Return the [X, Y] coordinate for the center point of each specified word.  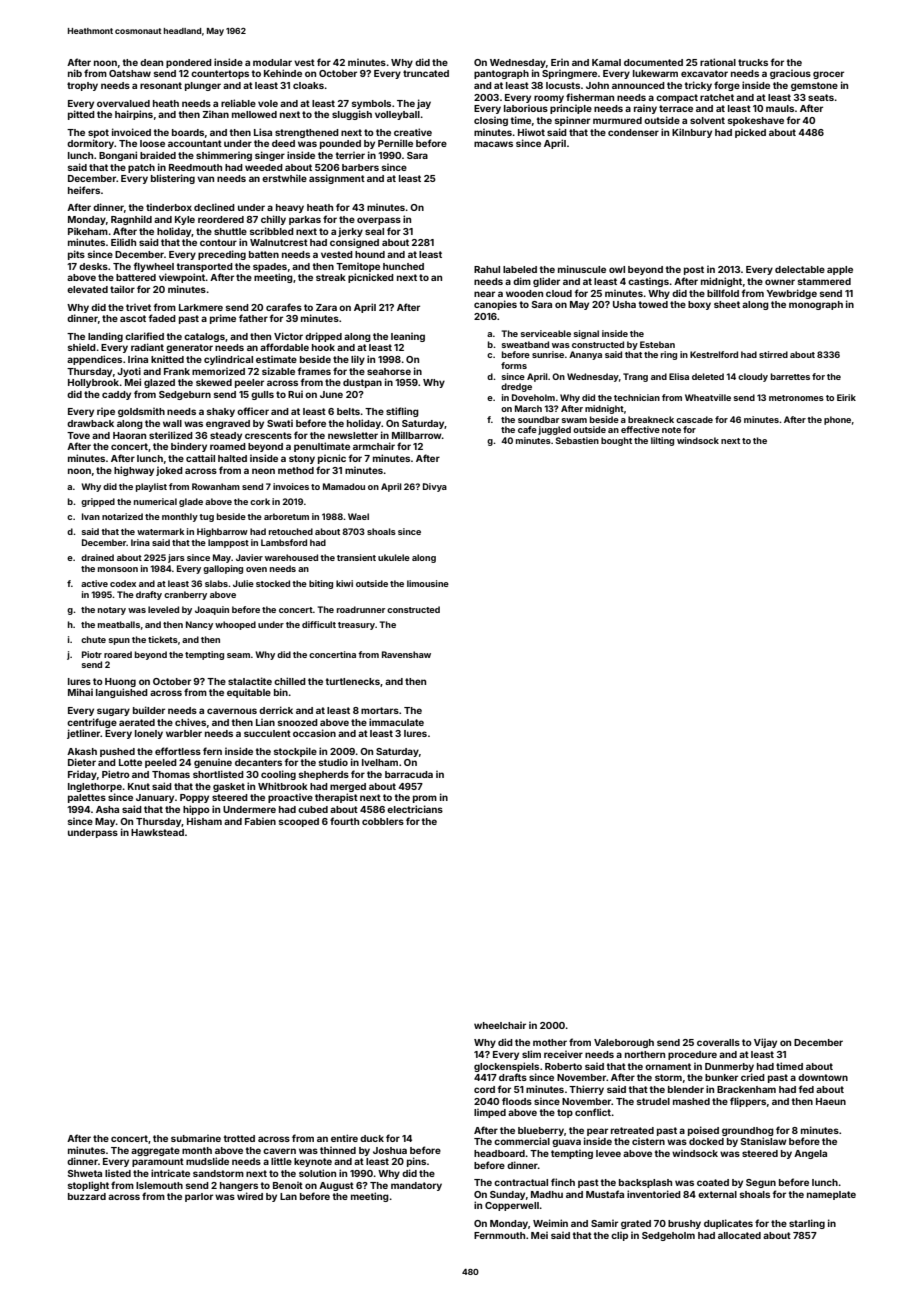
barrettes [790, 376]
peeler [249, 383]
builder [149, 710]
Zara [326, 307]
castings [648, 282]
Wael [358, 516]
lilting [662, 441]
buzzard [87, 1196]
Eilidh [123, 242]
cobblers [383, 821]
